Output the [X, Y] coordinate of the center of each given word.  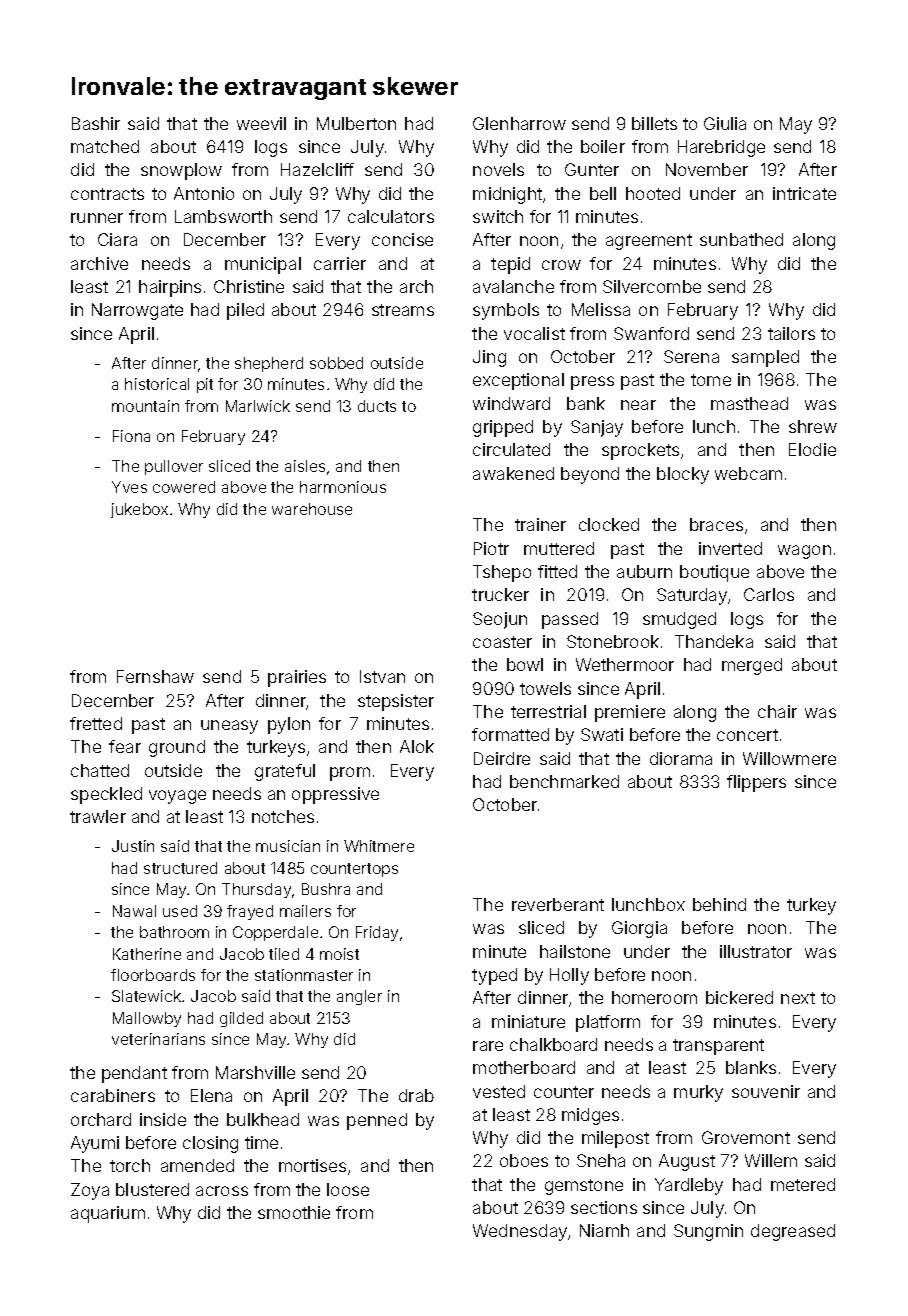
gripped [503, 428]
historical [157, 384]
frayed [250, 912]
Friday [377, 933]
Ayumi [95, 1144]
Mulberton [356, 123]
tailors [791, 333]
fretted [96, 723]
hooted [653, 193]
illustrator [756, 951]
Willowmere [789, 758]
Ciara [117, 239]
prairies [297, 678]
